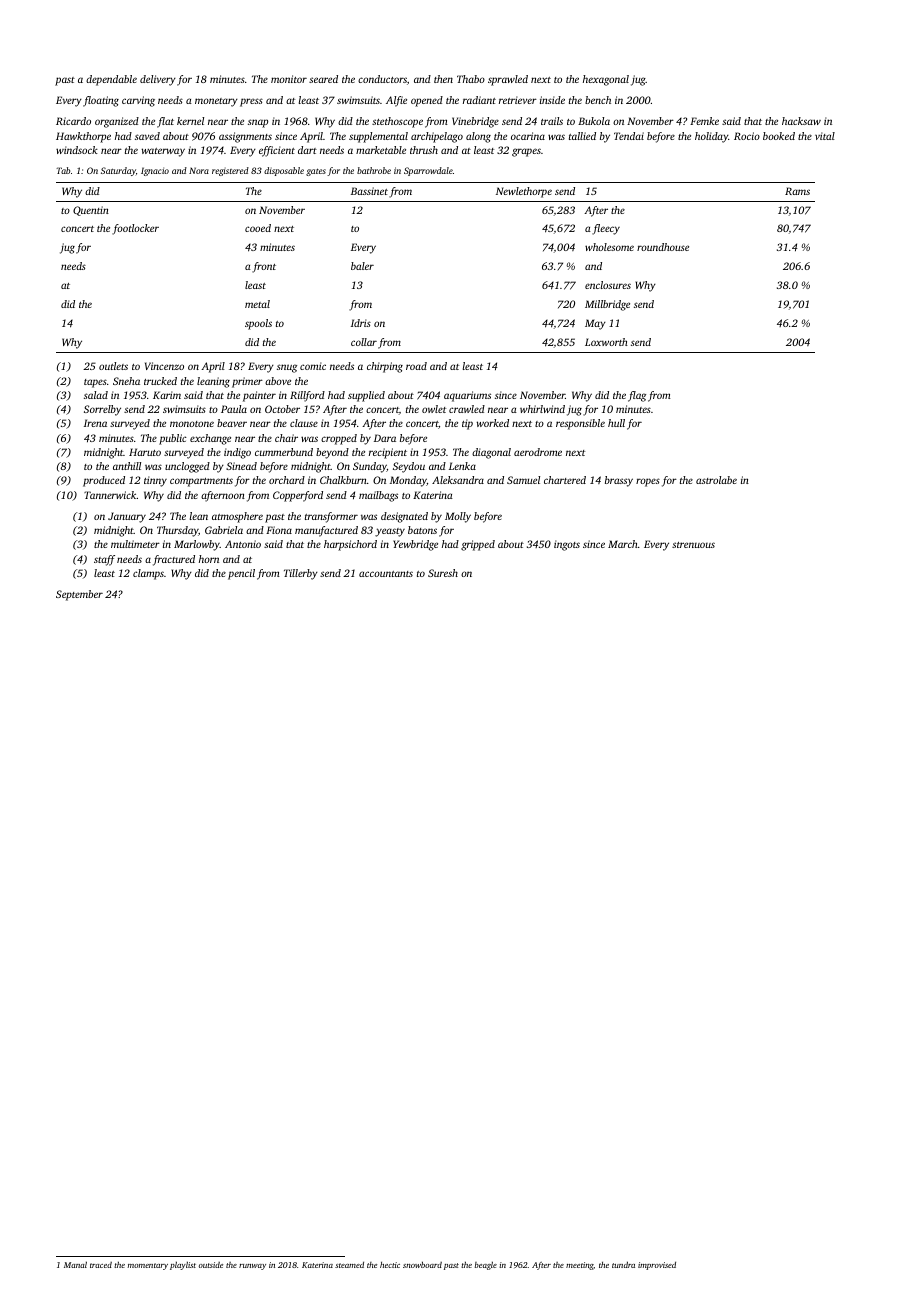  What do you see at coordinates (422, 1264) in the screenshot?
I see `snowboard` at bounding box center [422, 1264].
